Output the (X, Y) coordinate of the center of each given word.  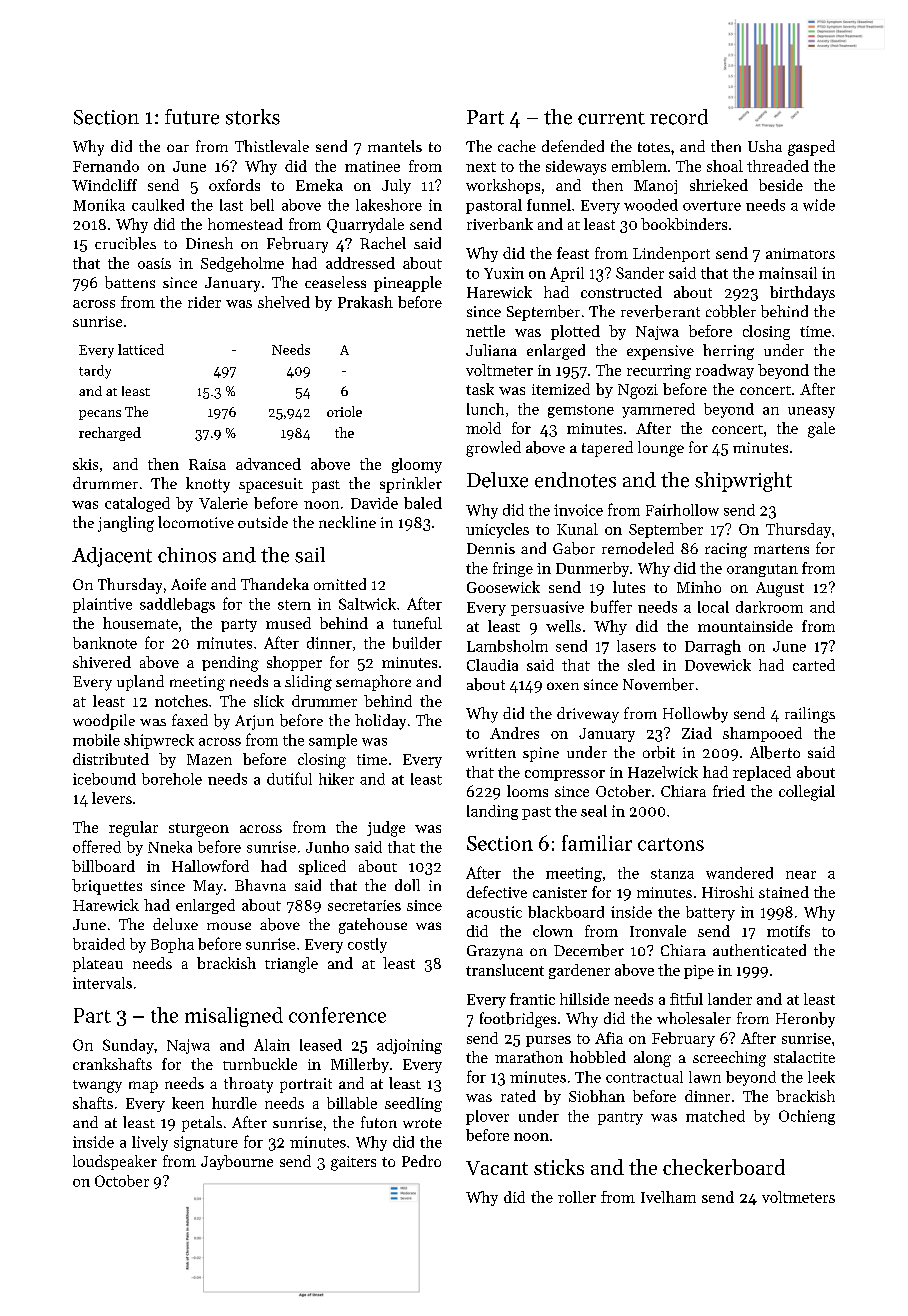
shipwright (743, 482)
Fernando (106, 166)
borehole (172, 779)
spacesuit (271, 485)
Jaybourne (237, 1162)
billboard (103, 866)
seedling (413, 1104)
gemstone (581, 411)
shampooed (762, 734)
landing (492, 812)
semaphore (373, 683)
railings (810, 715)
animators (800, 253)
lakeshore (389, 205)
